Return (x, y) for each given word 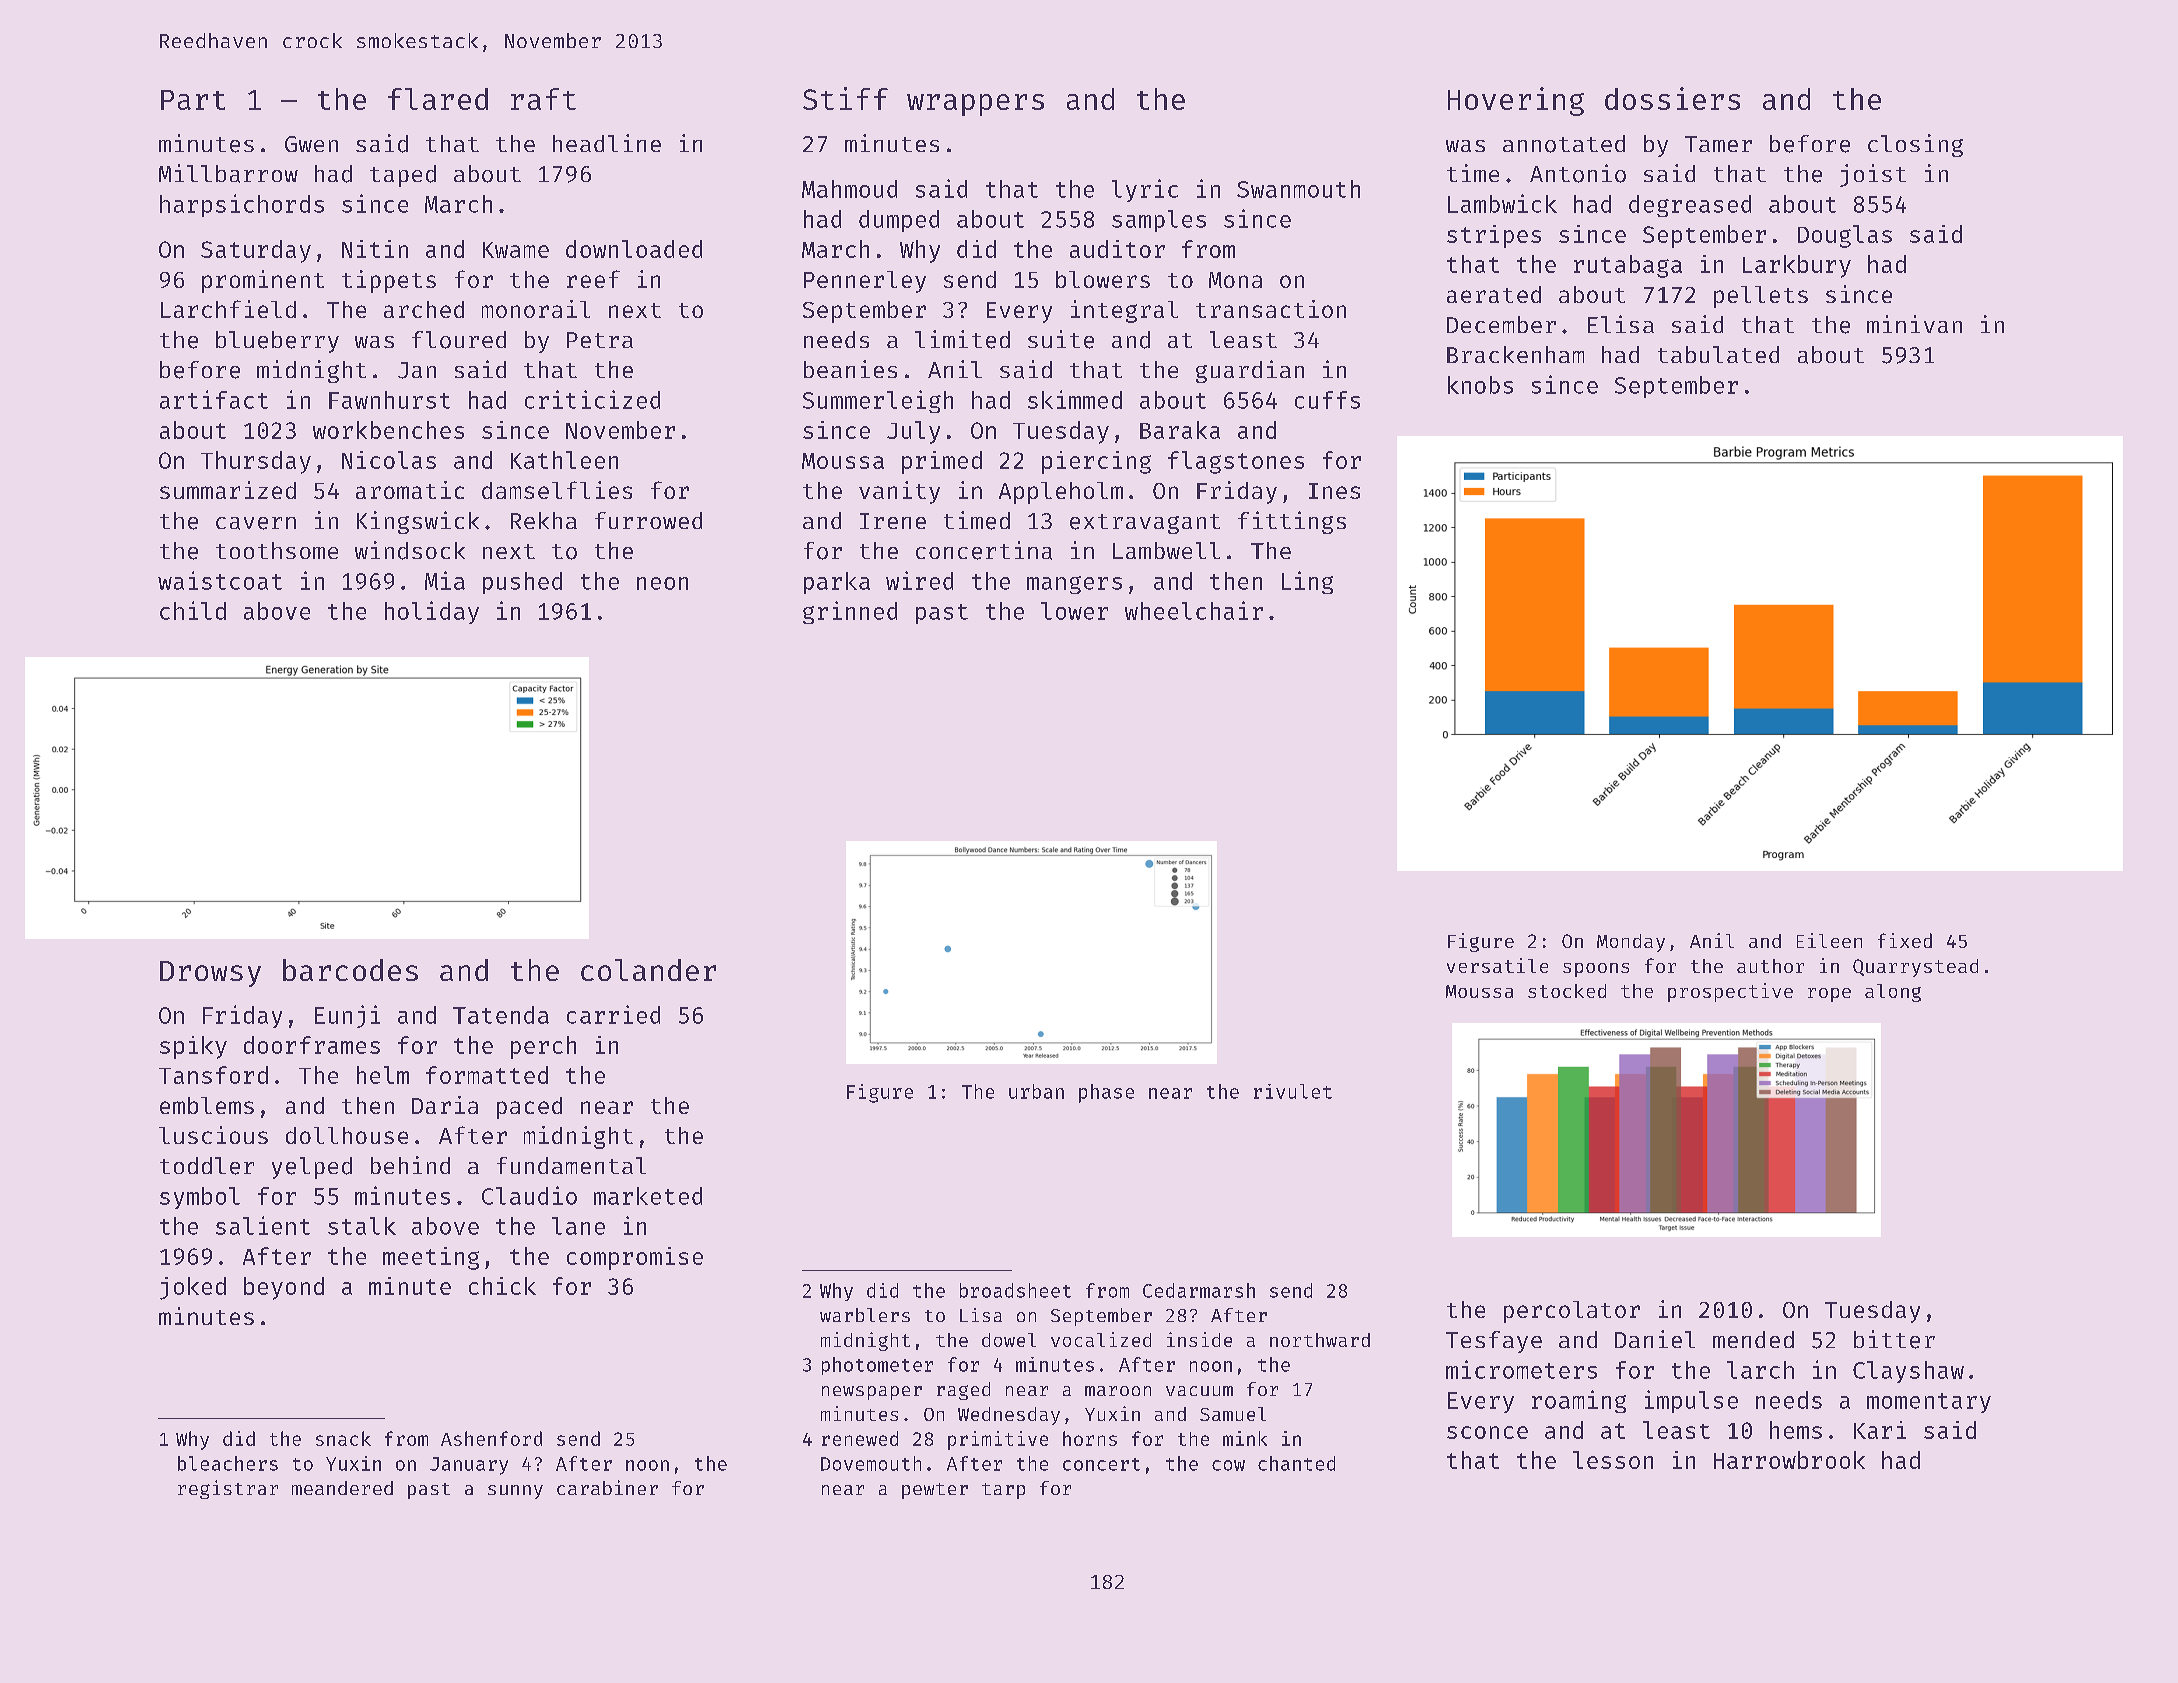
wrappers (975, 105)
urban (1036, 1091)
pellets (1761, 297)
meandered (342, 1488)
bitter (1894, 1339)
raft (543, 99)
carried (613, 1014)
